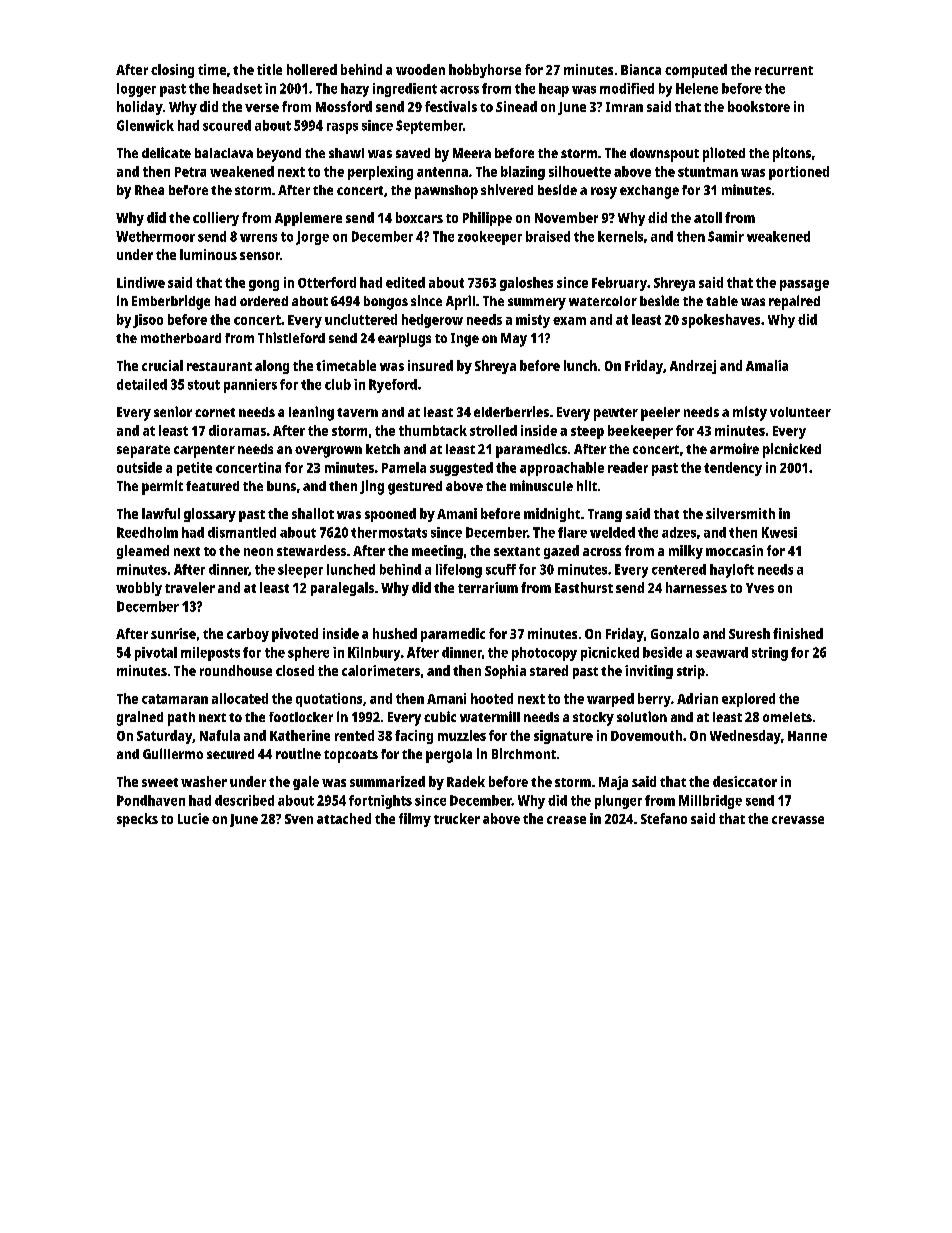 The image size is (952, 1233). I want to click on crease, so click(566, 820).
